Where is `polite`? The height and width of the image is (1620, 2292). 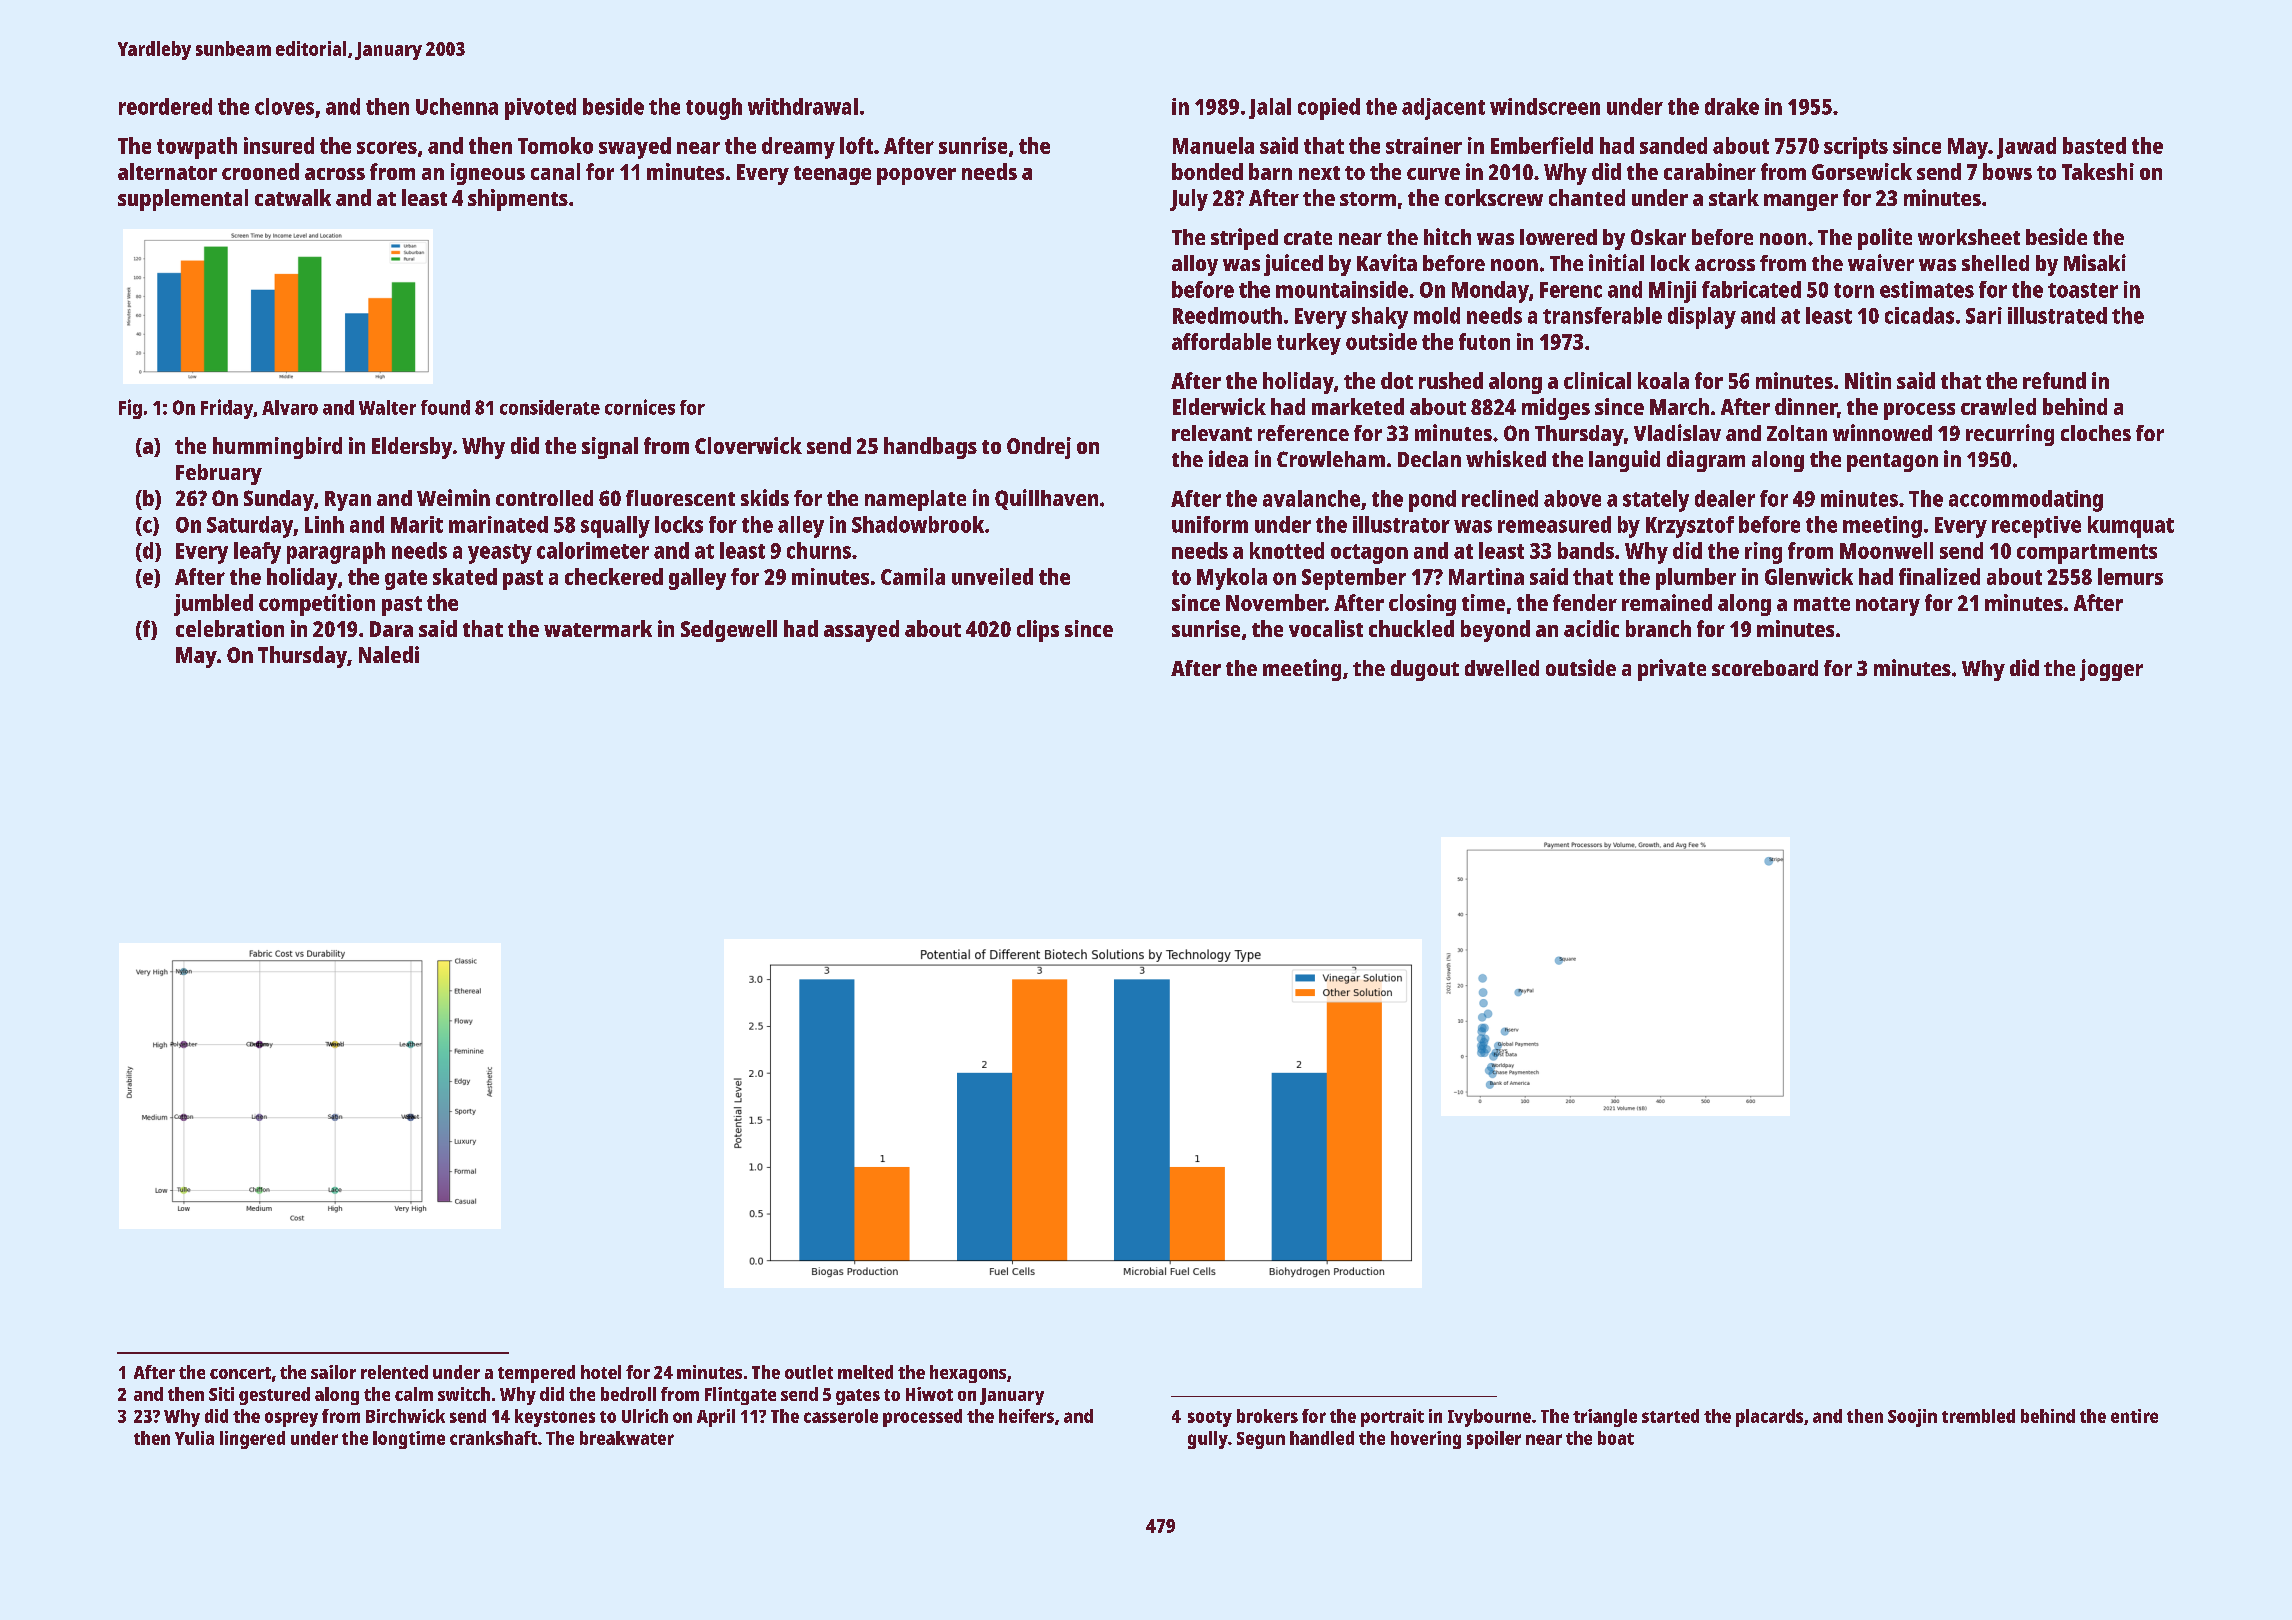
polite is located at coordinates (1885, 239).
